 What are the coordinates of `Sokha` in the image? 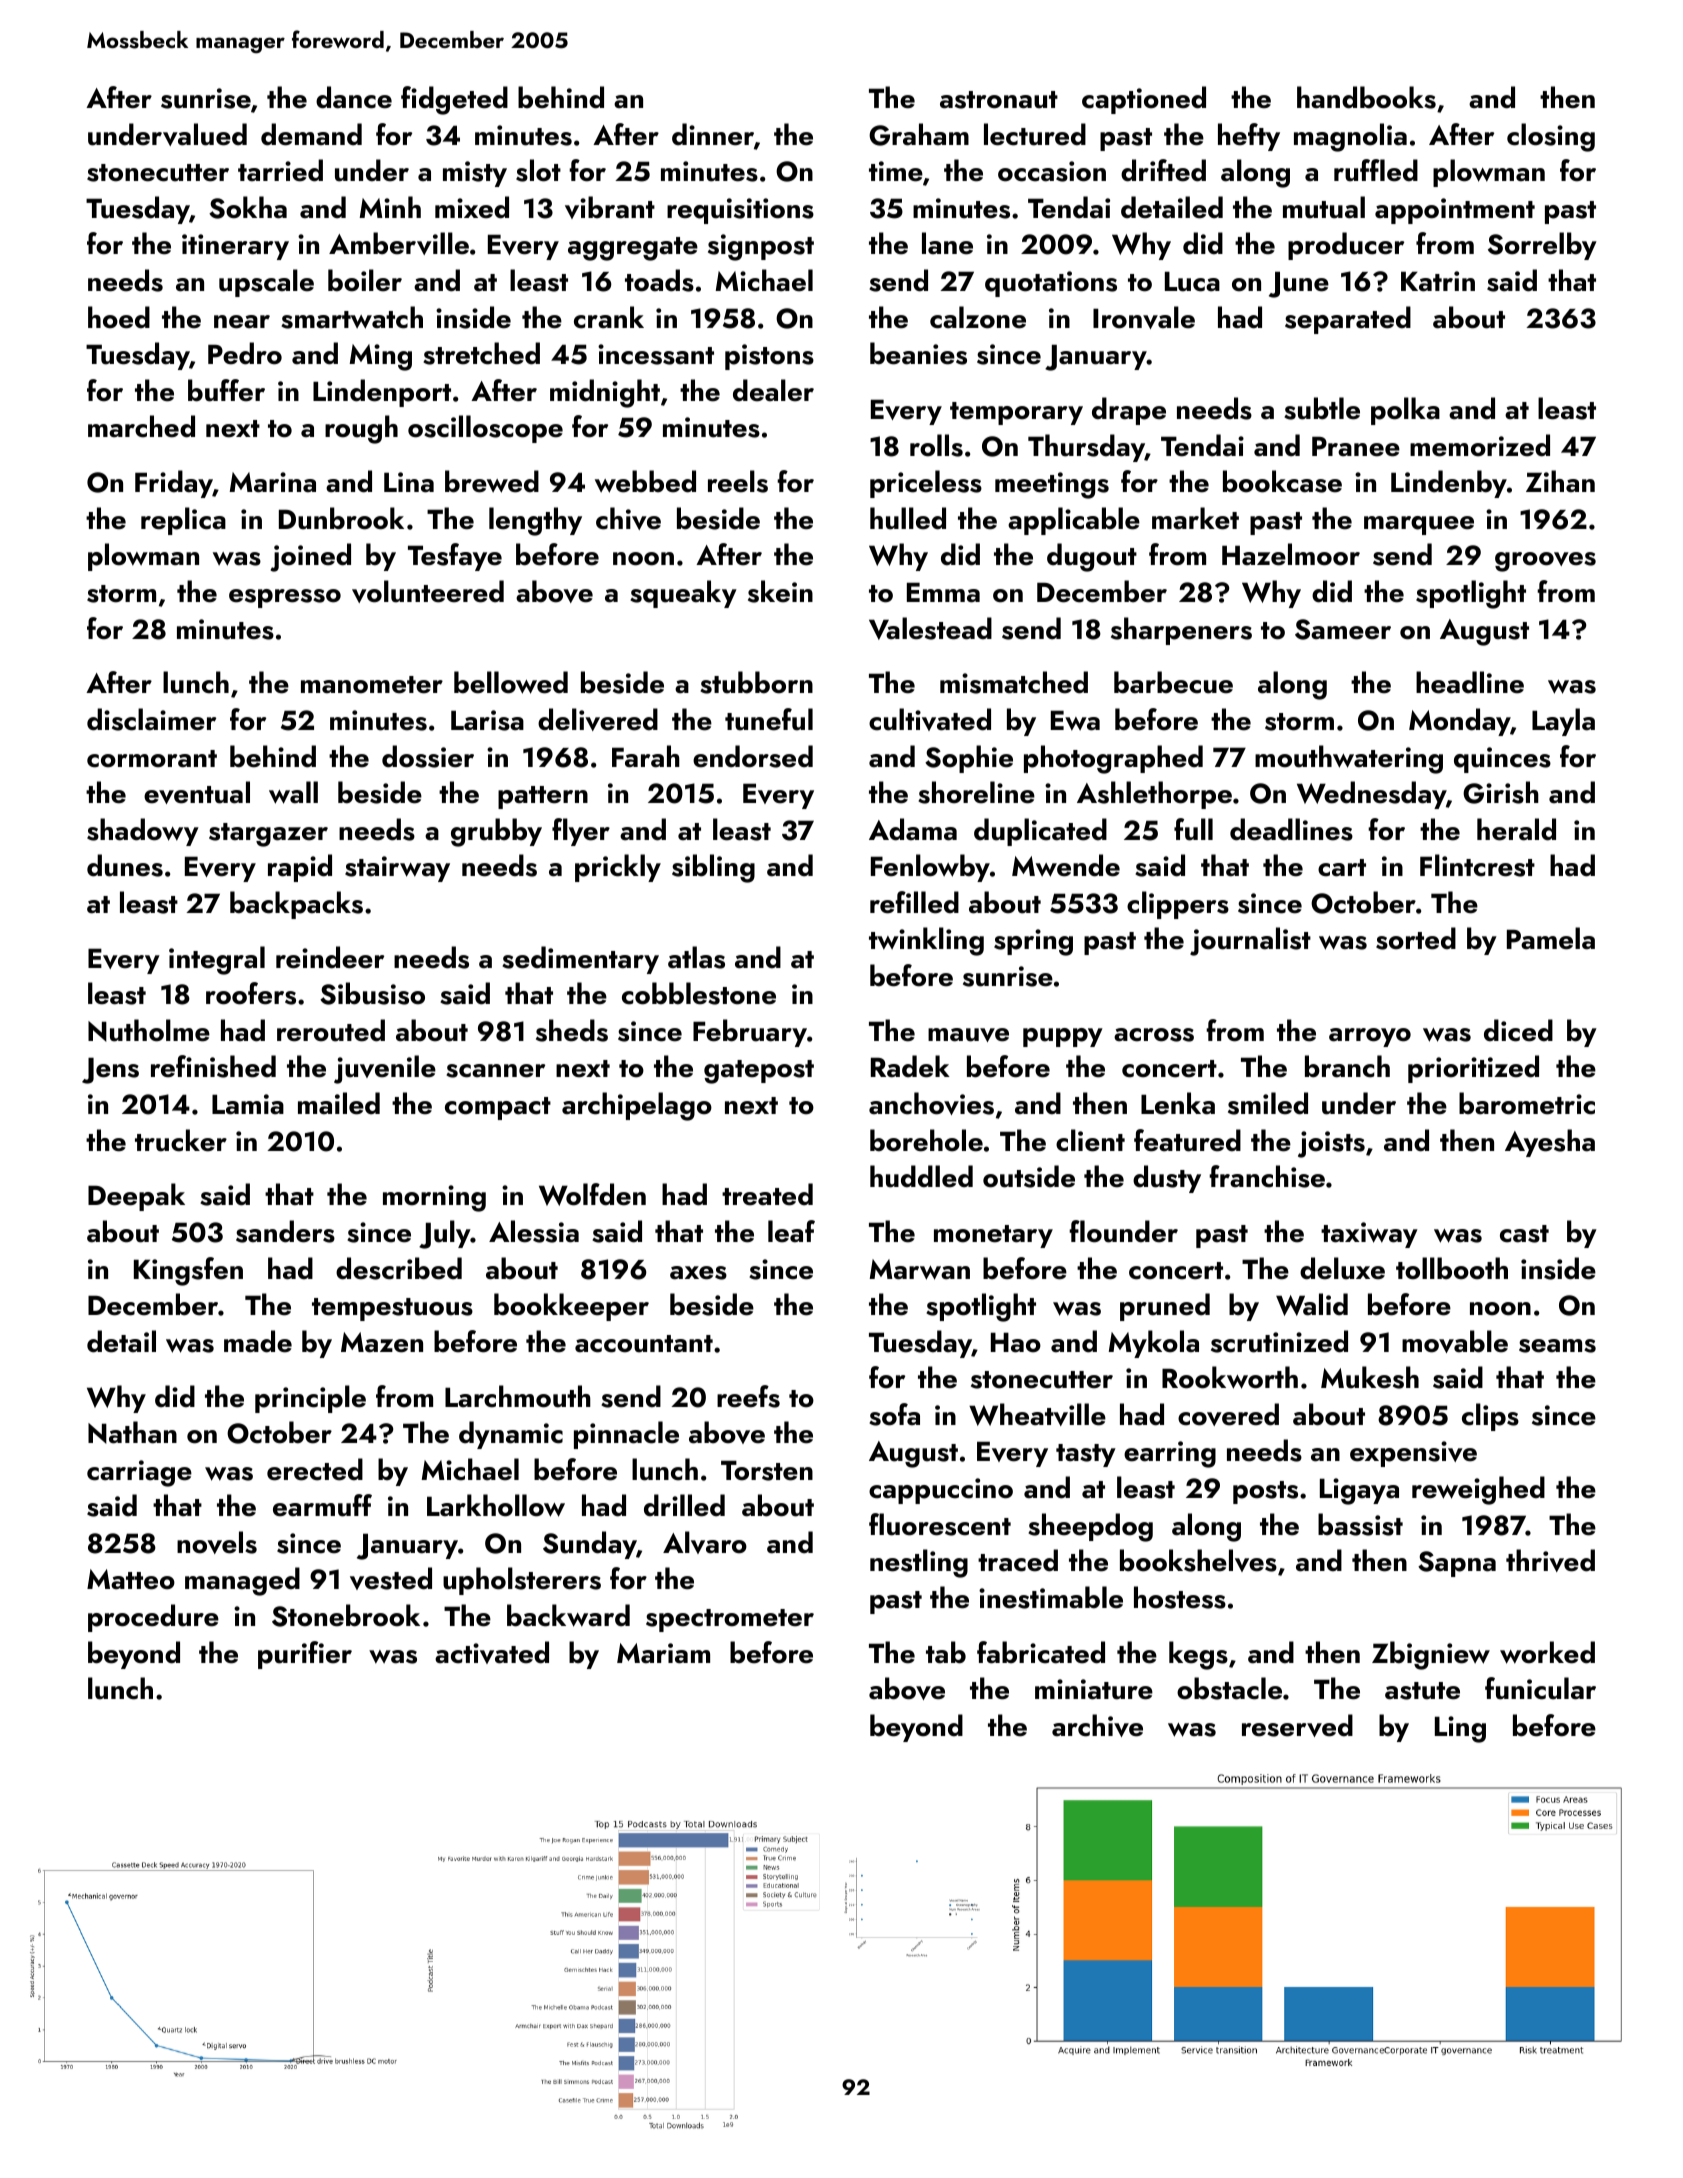 It's located at (248, 207).
